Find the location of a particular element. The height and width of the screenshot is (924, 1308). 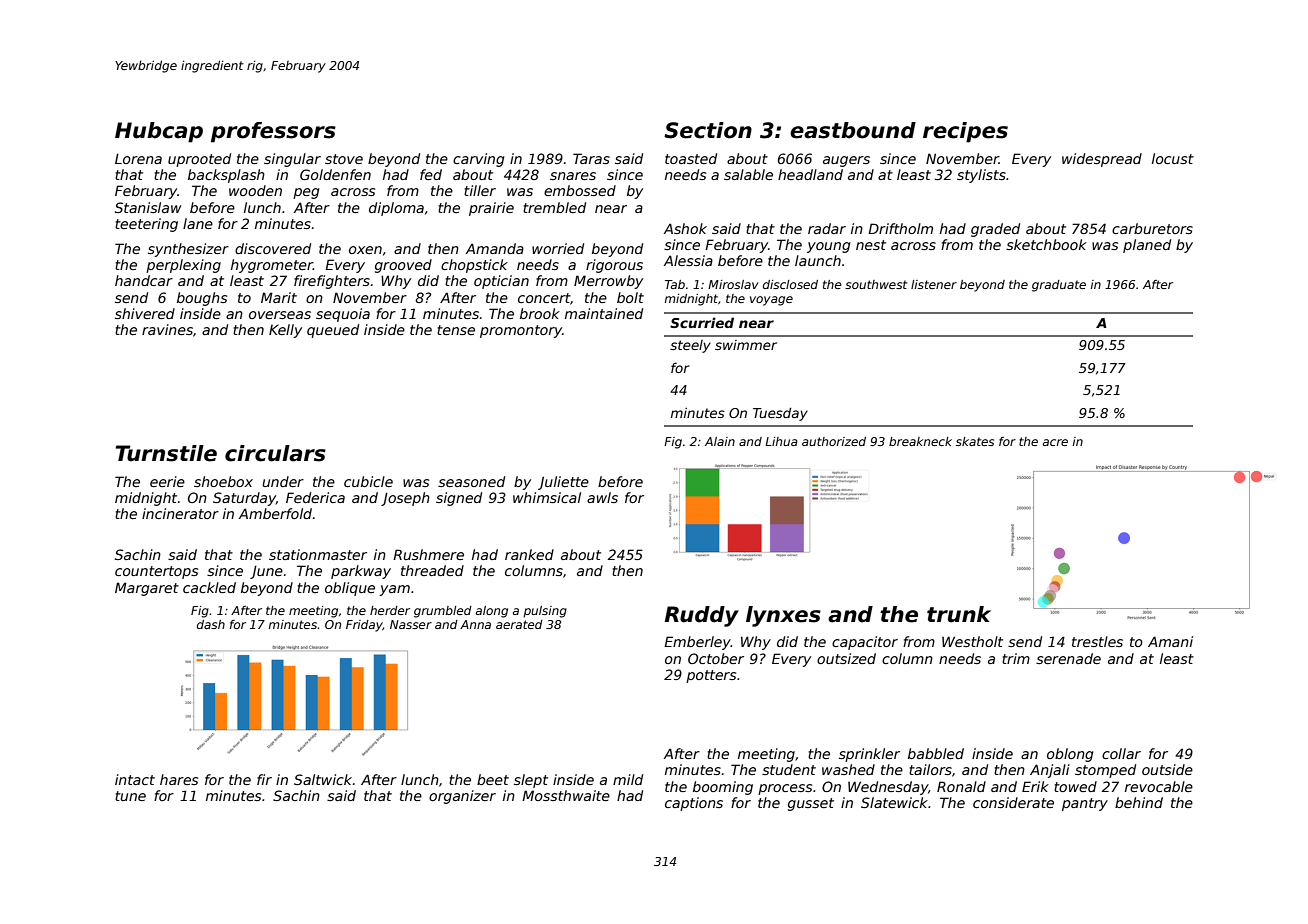

Turnstile is located at coordinates (166, 453).
